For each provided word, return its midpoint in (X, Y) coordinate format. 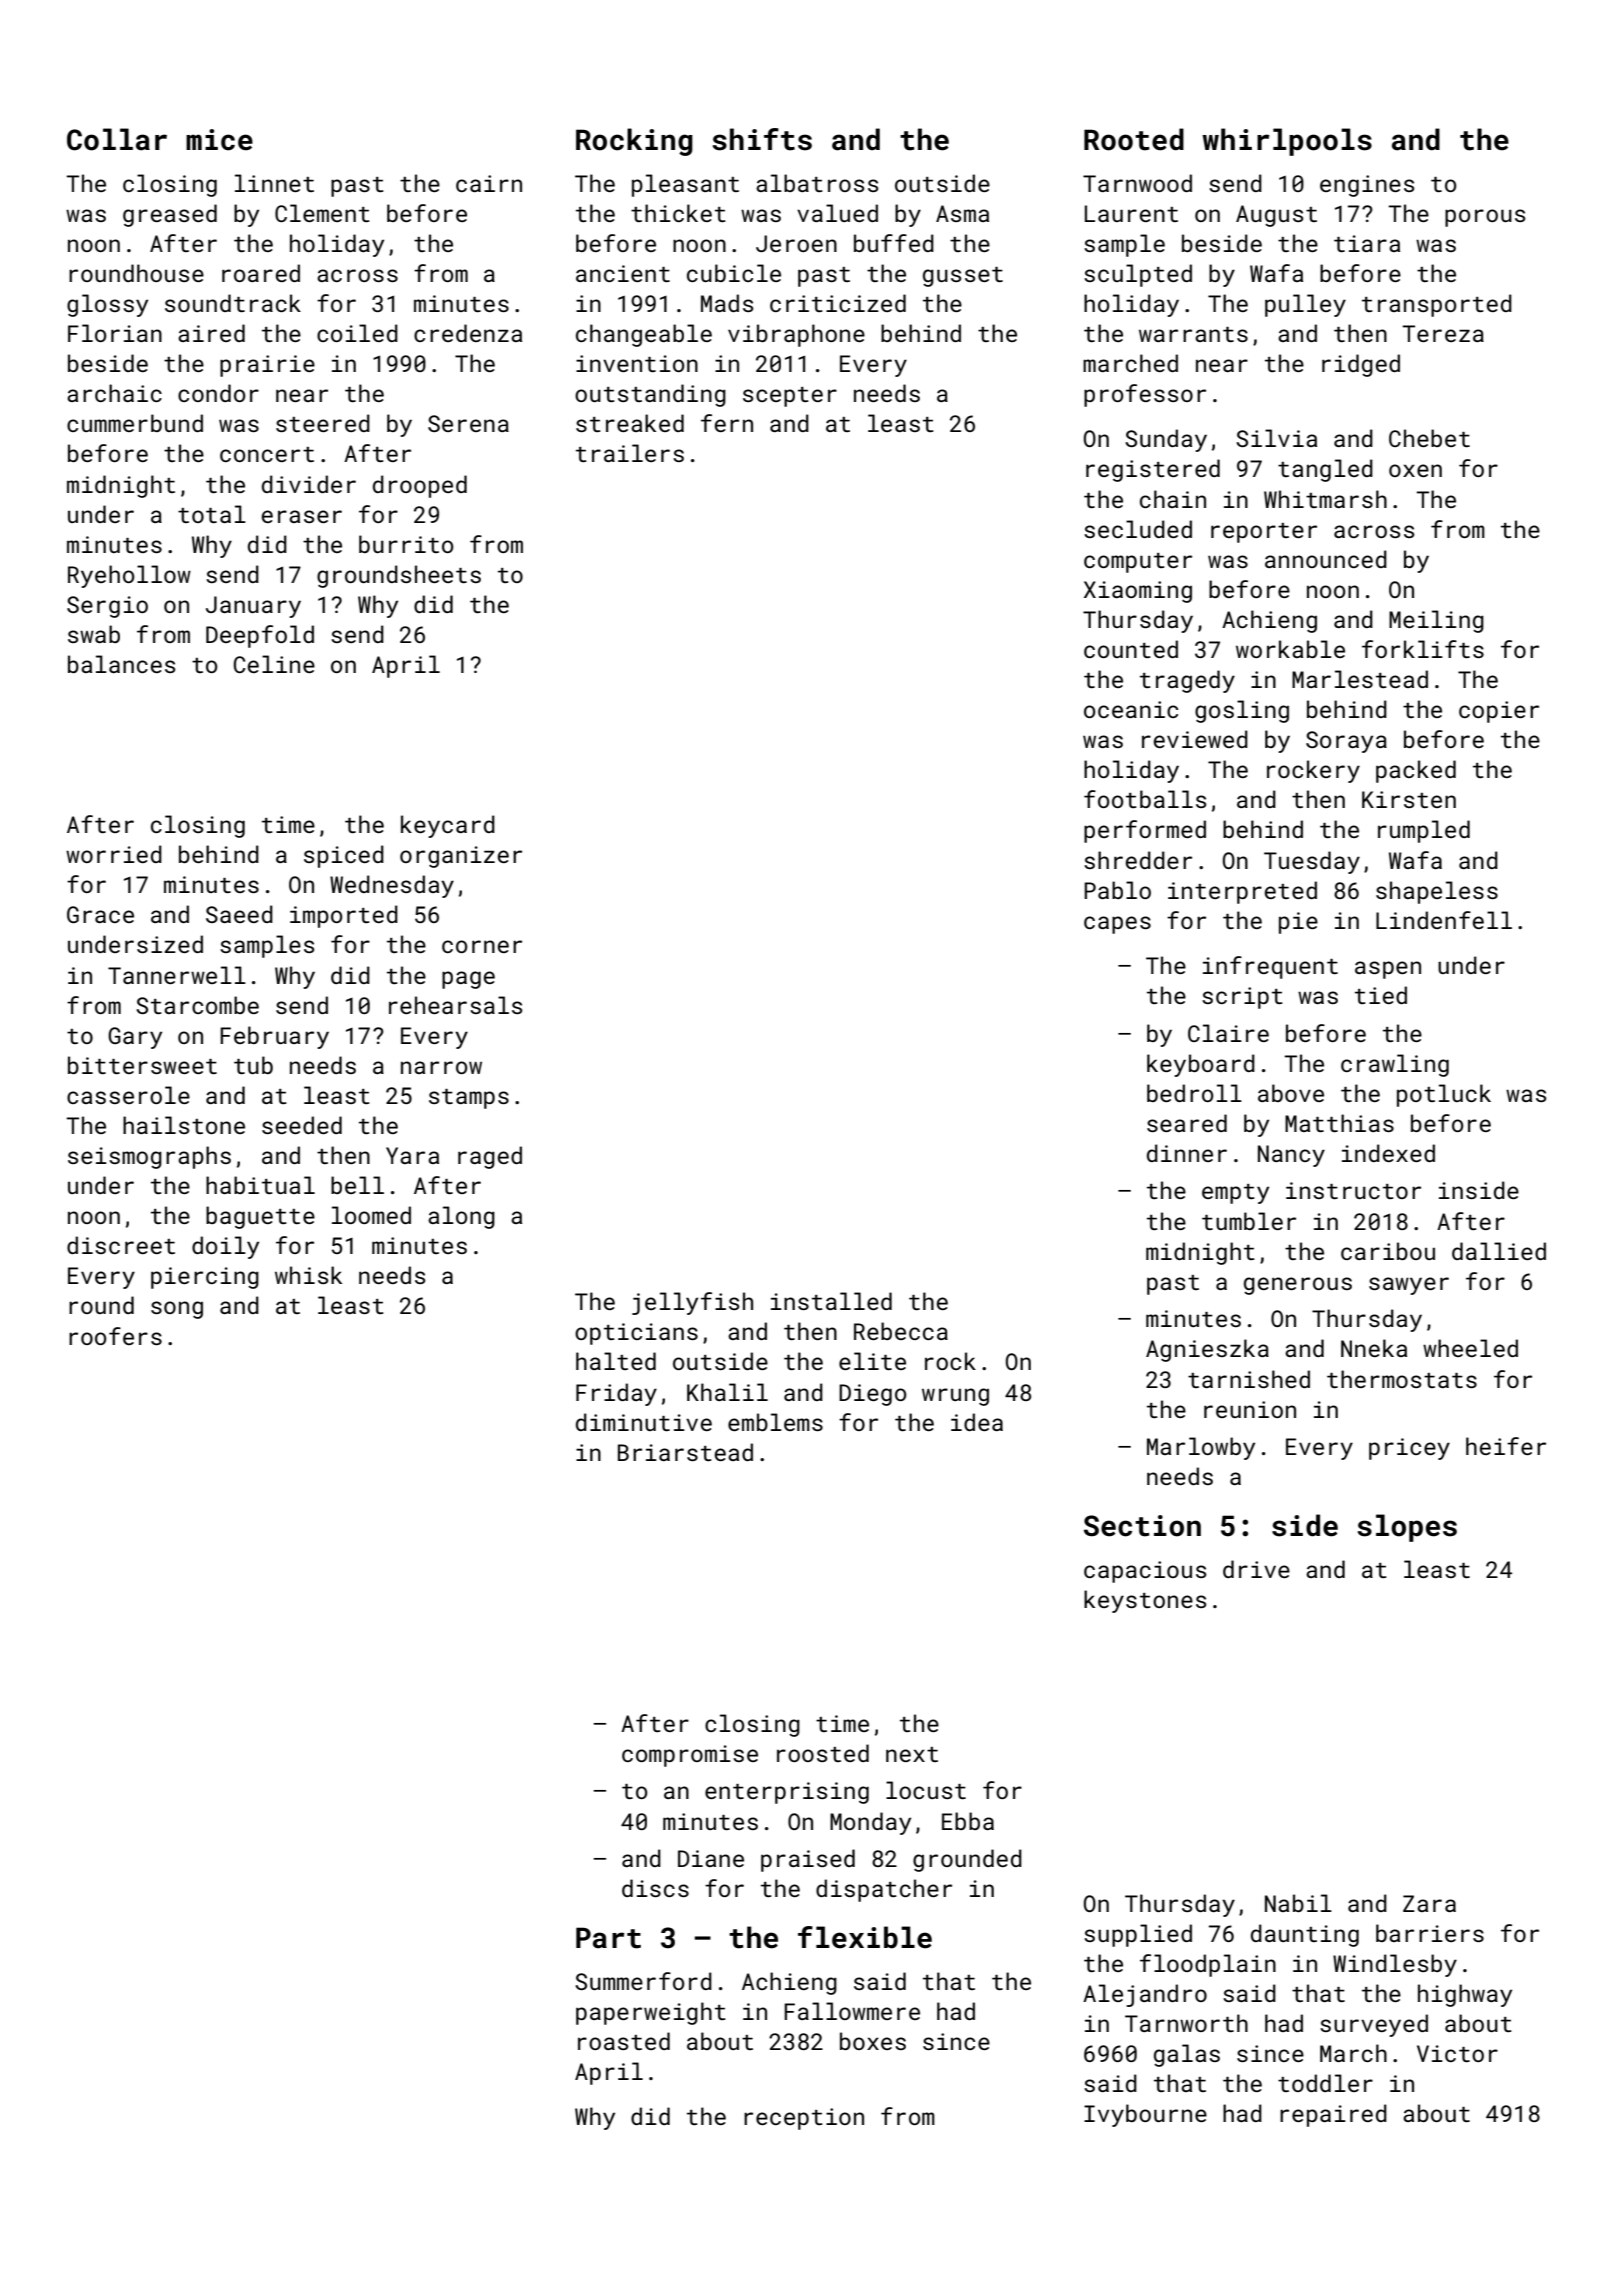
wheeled (1470, 1348)
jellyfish (692, 1303)
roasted (624, 2041)
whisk (308, 1275)
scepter (790, 397)
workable (1290, 649)
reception (804, 2119)
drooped (420, 486)
